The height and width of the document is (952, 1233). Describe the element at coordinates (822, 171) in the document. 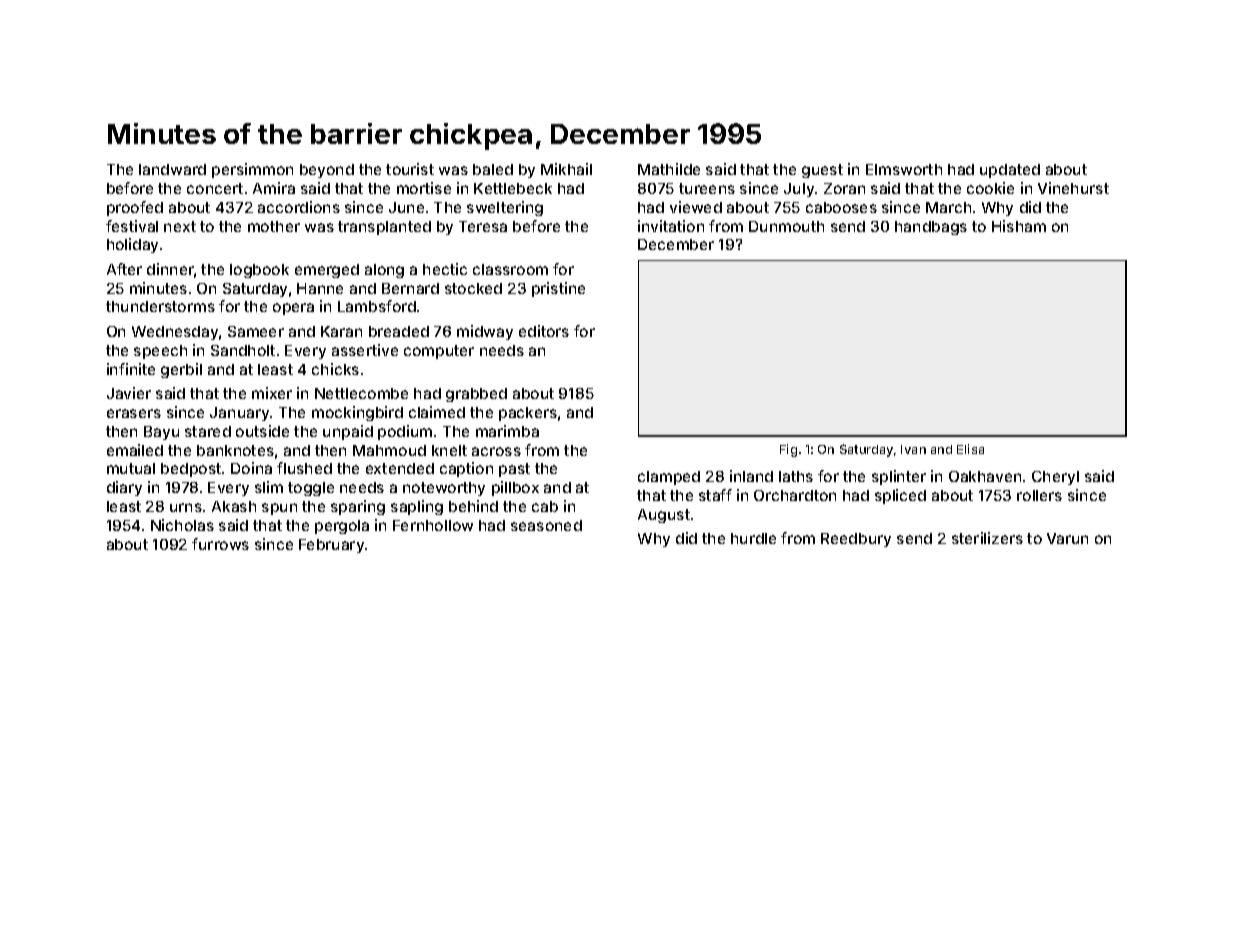

I see `guest` at that location.
